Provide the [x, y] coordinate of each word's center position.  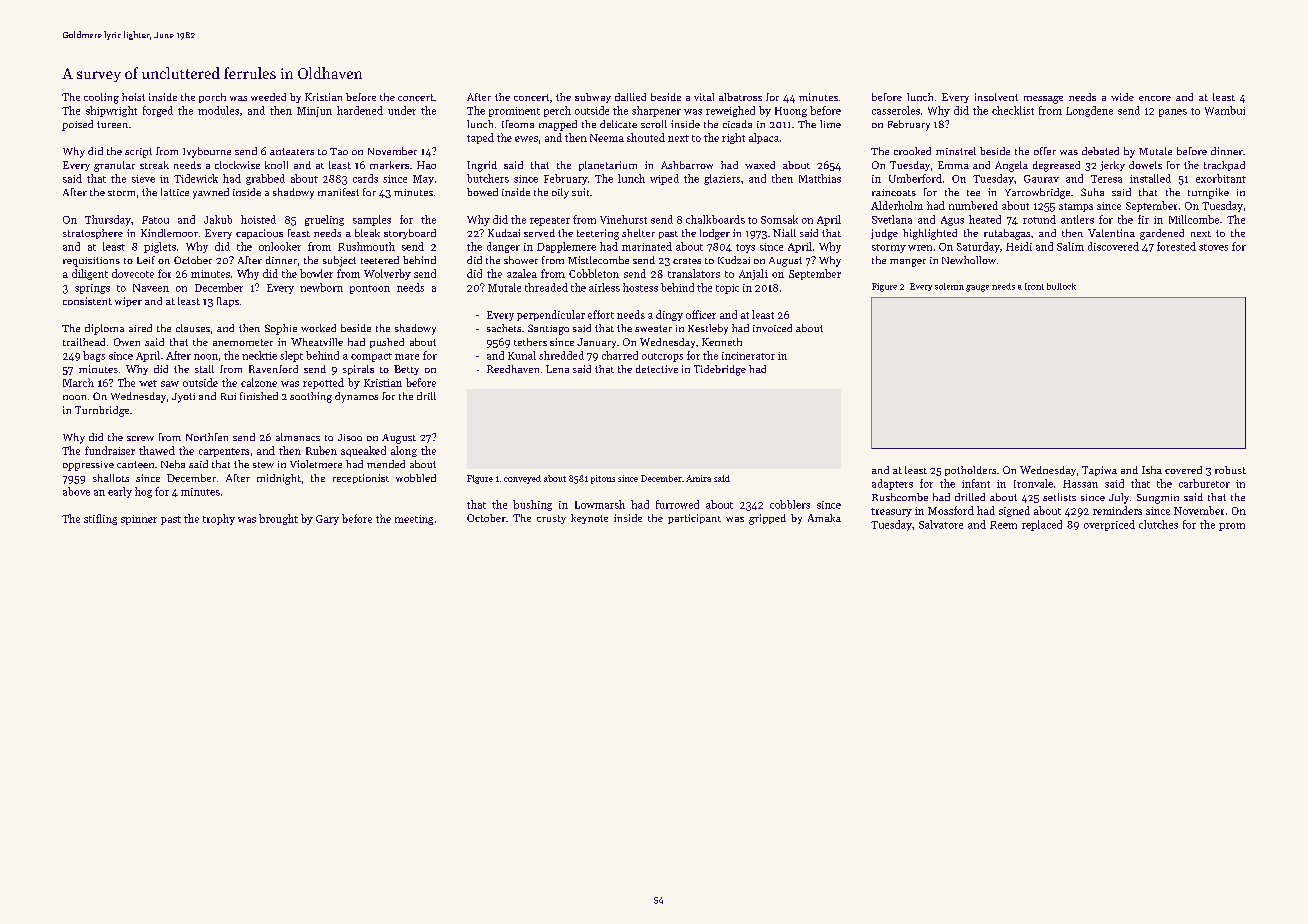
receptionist [361, 479]
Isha [1152, 470]
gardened [1162, 234]
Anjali [753, 274]
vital [704, 97]
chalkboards [715, 219]
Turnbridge [102, 411]
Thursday [108, 220]
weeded [268, 97]
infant [976, 483]
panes [1173, 113]
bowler [316, 273]
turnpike [1208, 193]
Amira [698, 478]
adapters [892, 484]
